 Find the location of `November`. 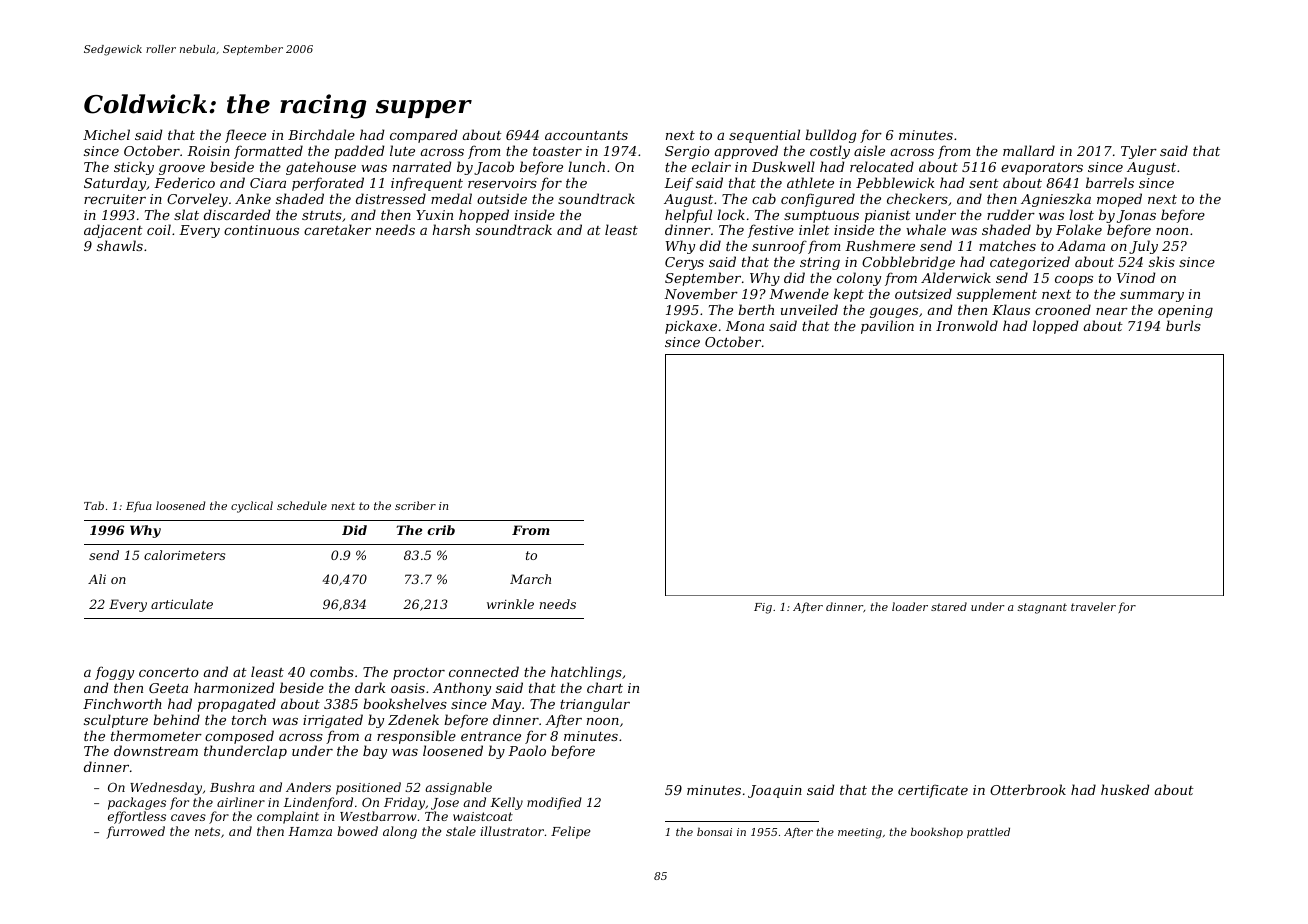

November is located at coordinates (701, 293).
